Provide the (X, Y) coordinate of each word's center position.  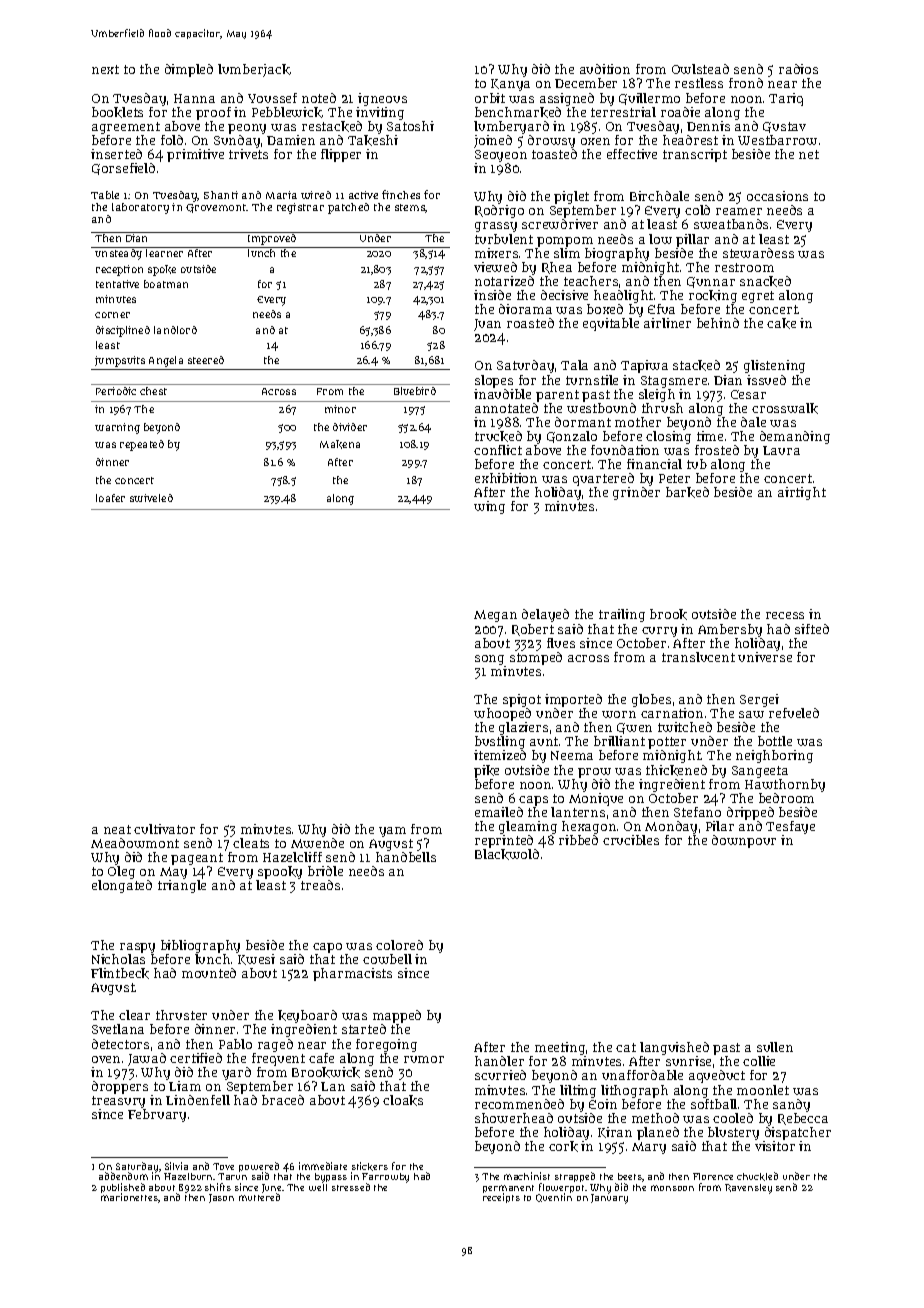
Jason (221, 1198)
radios (798, 69)
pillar (692, 240)
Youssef (272, 98)
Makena (340, 444)
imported (573, 700)
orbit (490, 98)
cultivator (164, 829)
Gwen (634, 728)
